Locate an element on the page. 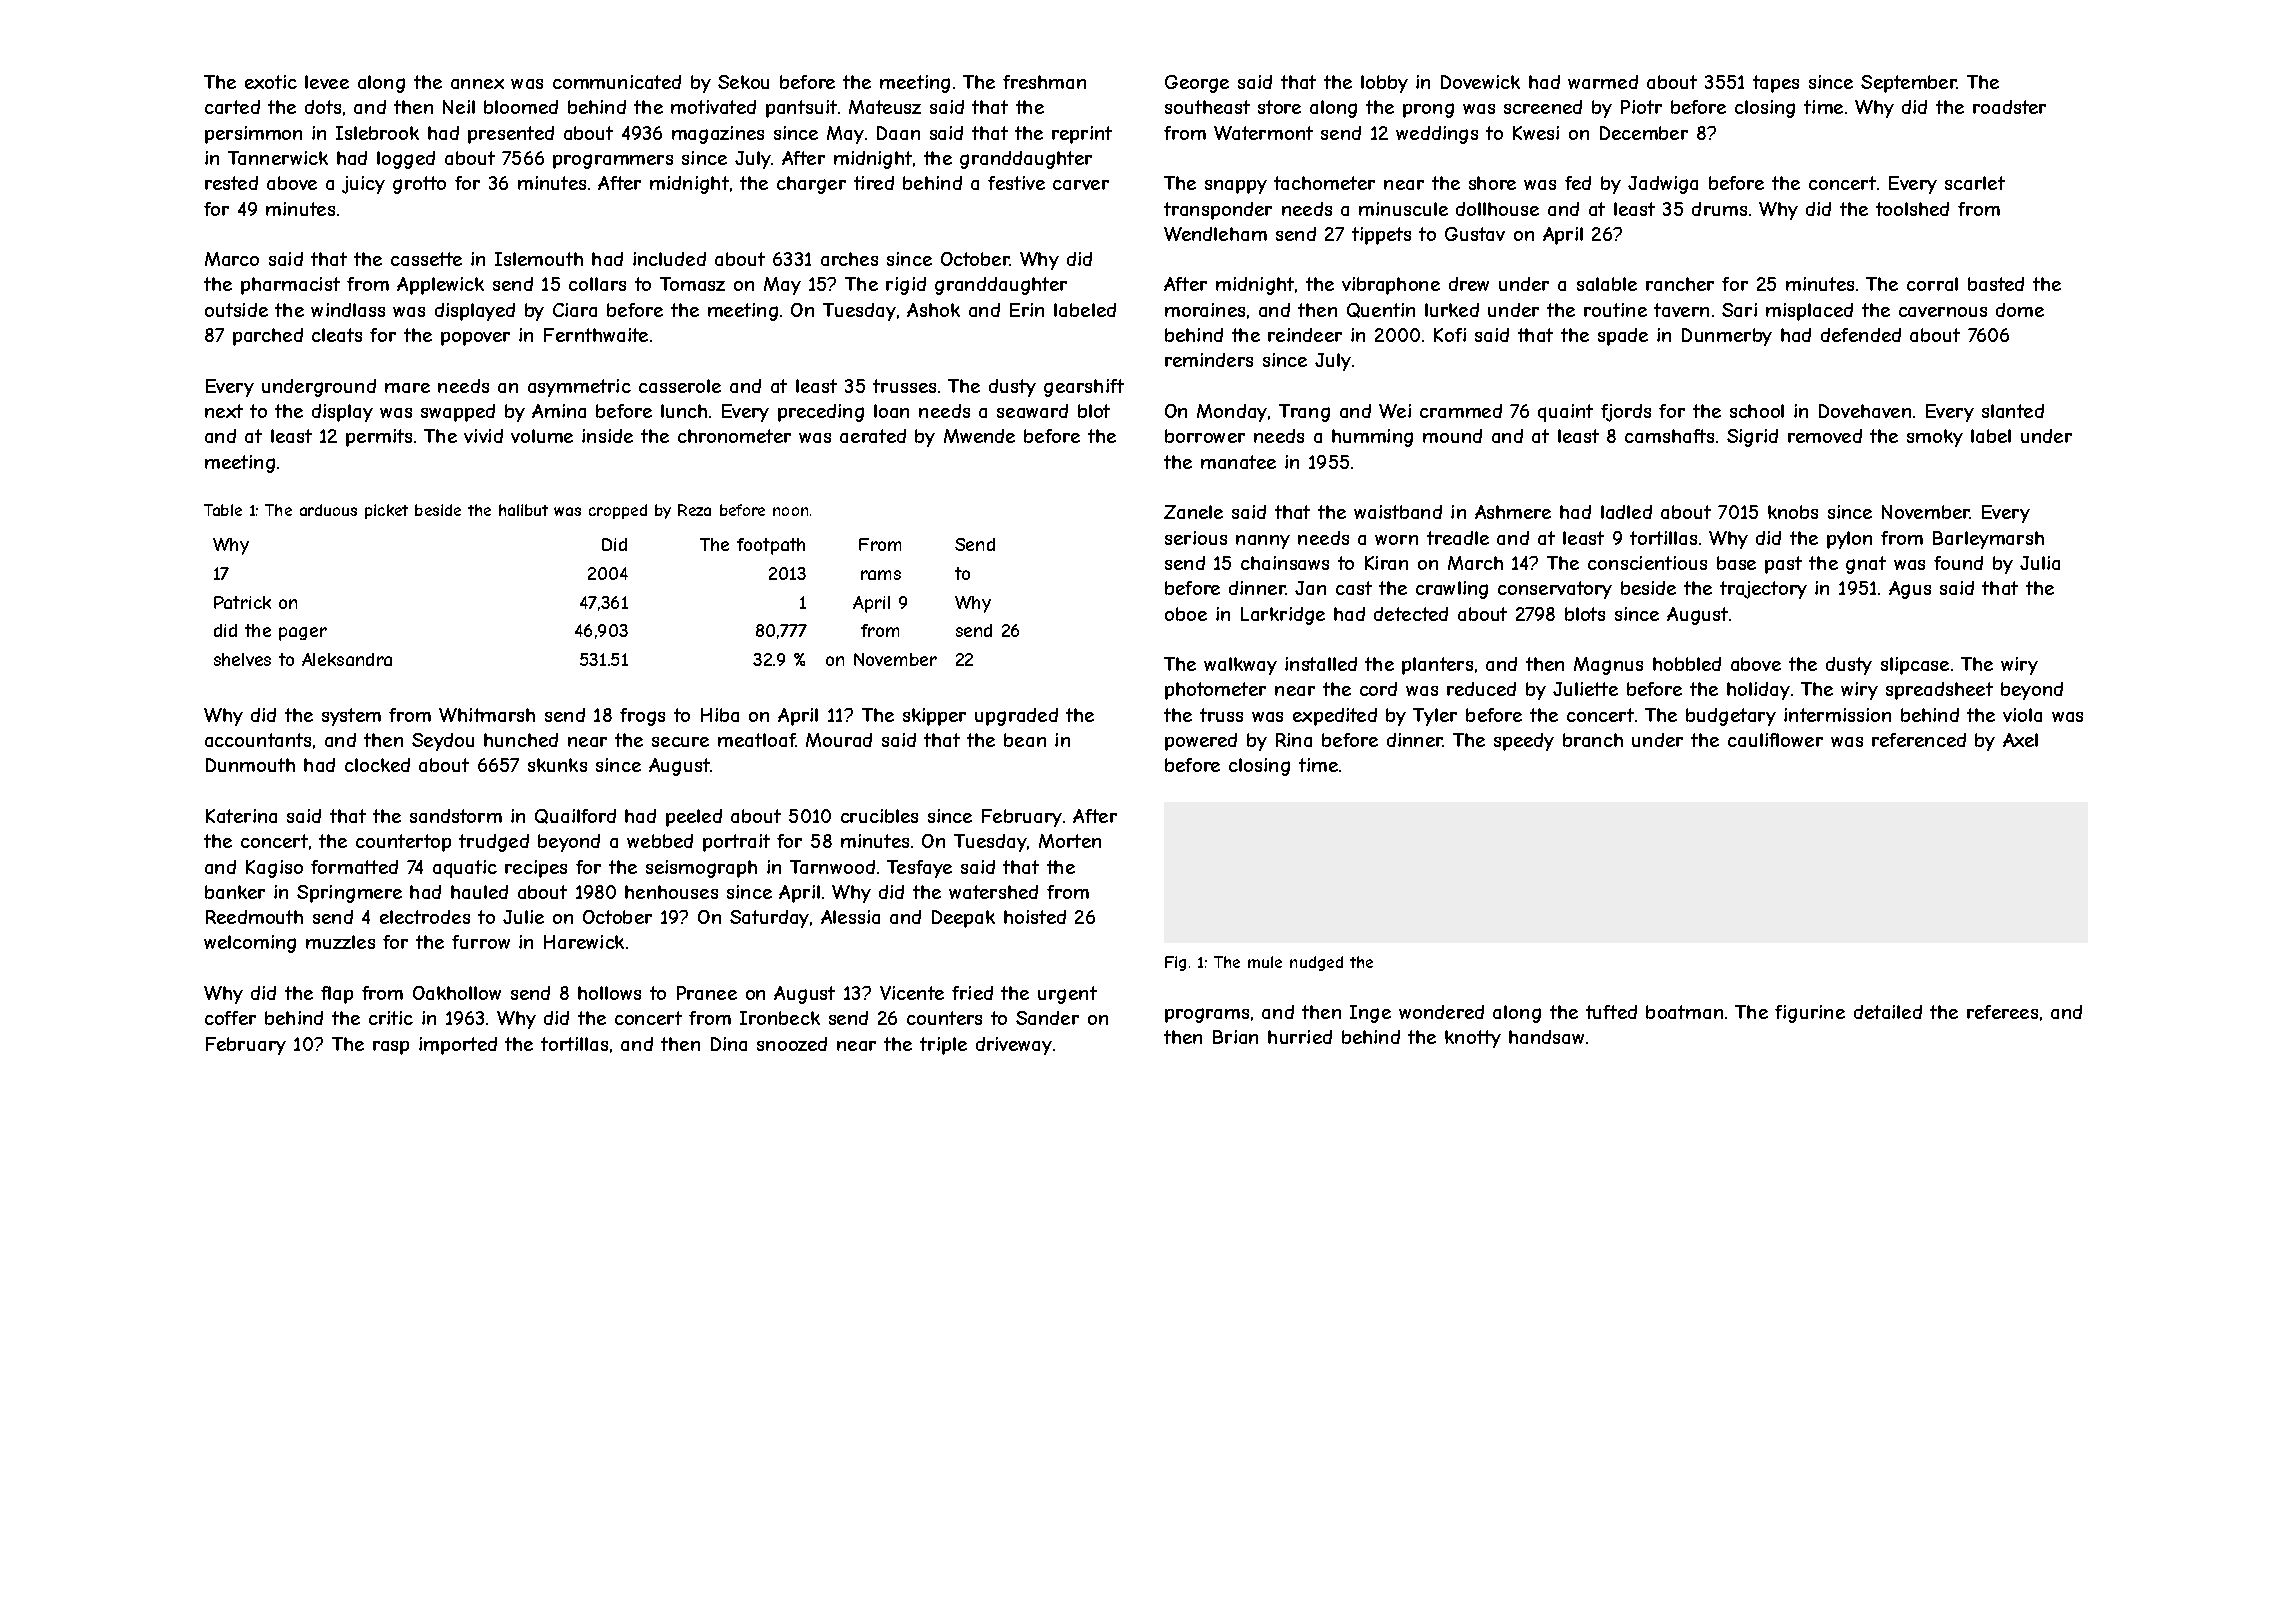 This page has width=2292, height=1620. webbed is located at coordinates (660, 841).
